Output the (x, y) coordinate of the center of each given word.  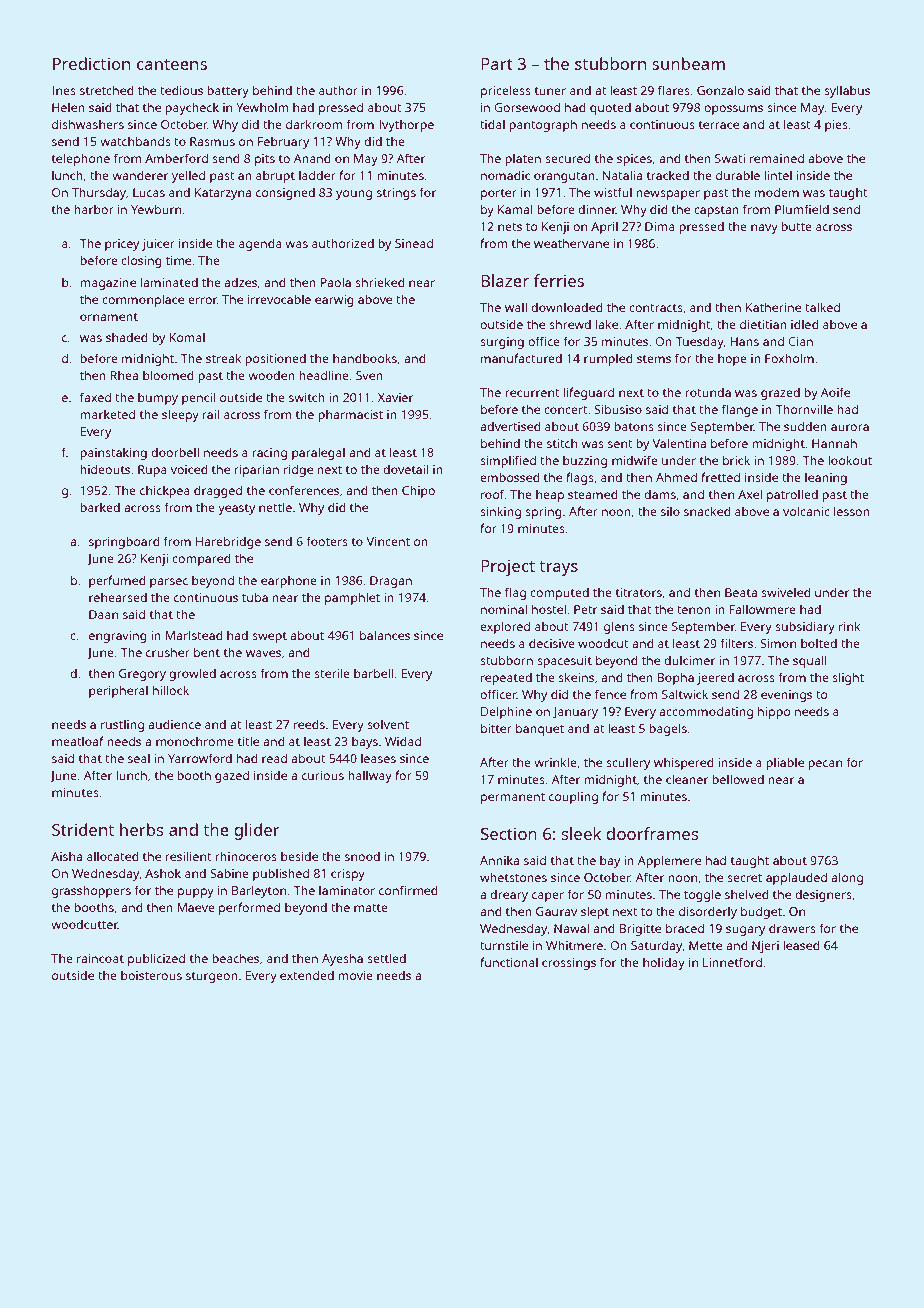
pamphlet (352, 598)
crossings (569, 964)
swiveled (786, 592)
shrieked (380, 282)
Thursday (99, 194)
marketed (107, 414)
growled (192, 674)
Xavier (395, 397)
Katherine (773, 307)
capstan (716, 211)
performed (249, 908)
